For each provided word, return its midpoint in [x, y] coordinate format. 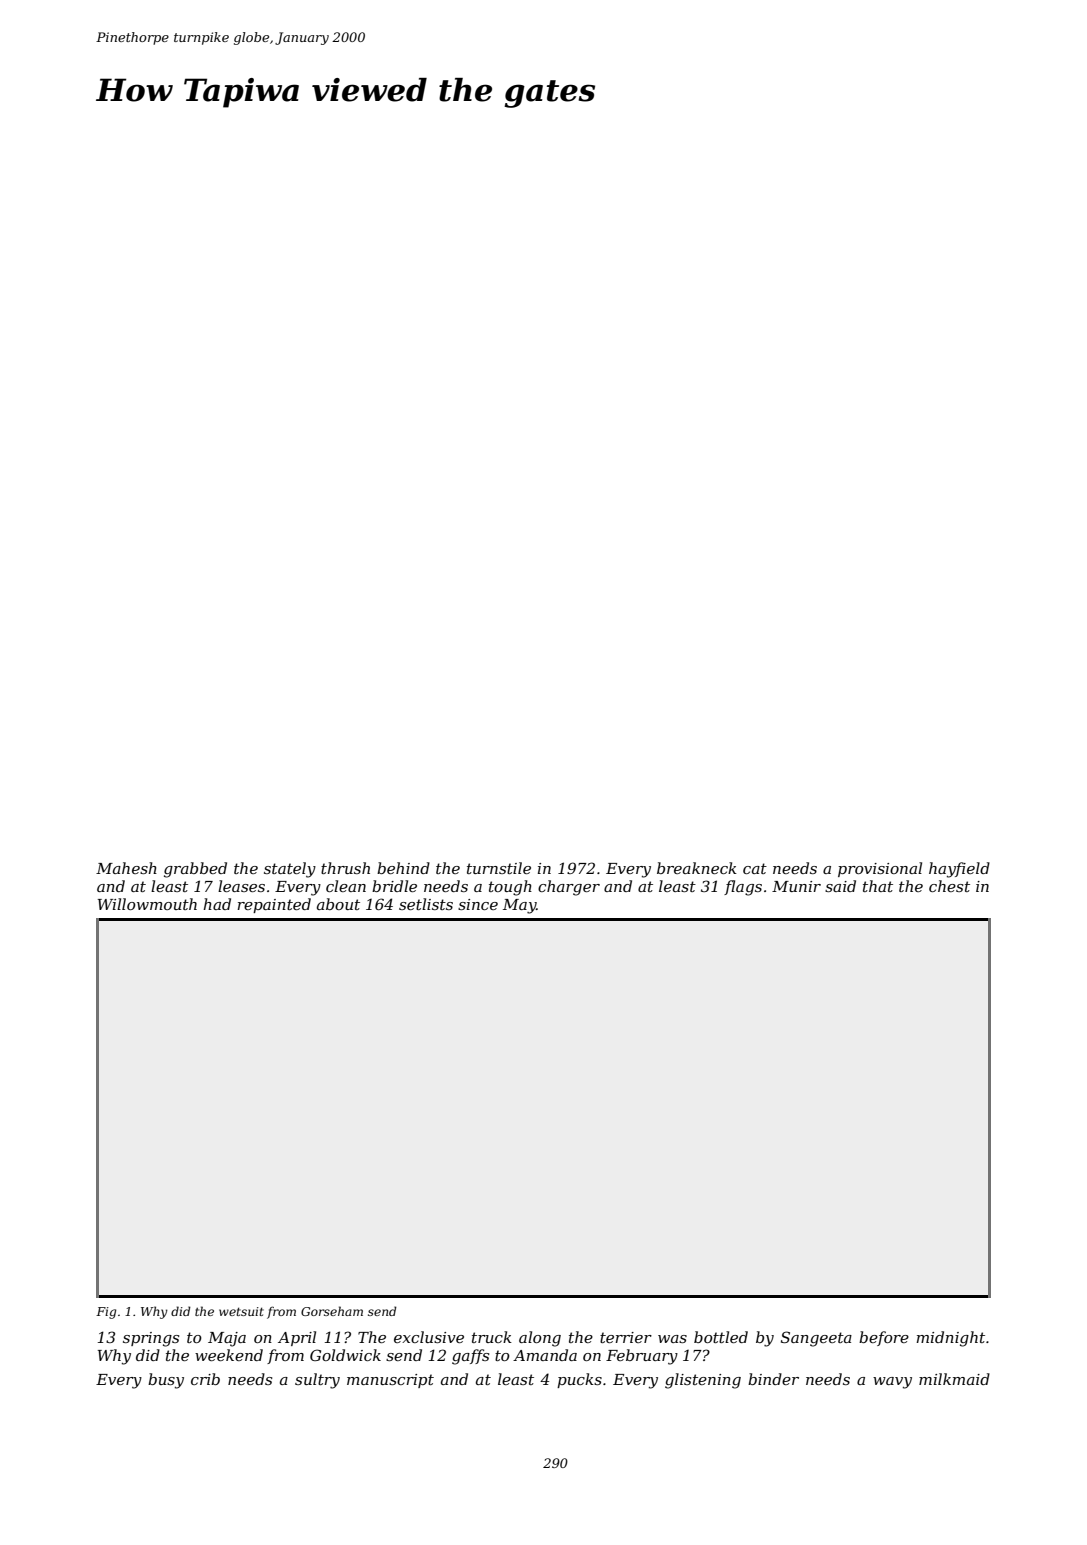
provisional [880, 869]
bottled [721, 1337]
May [519, 906]
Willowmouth [147, 904]
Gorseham [332, 1311]
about [338, 904]
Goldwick [345, 1355]
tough [510, 888]
